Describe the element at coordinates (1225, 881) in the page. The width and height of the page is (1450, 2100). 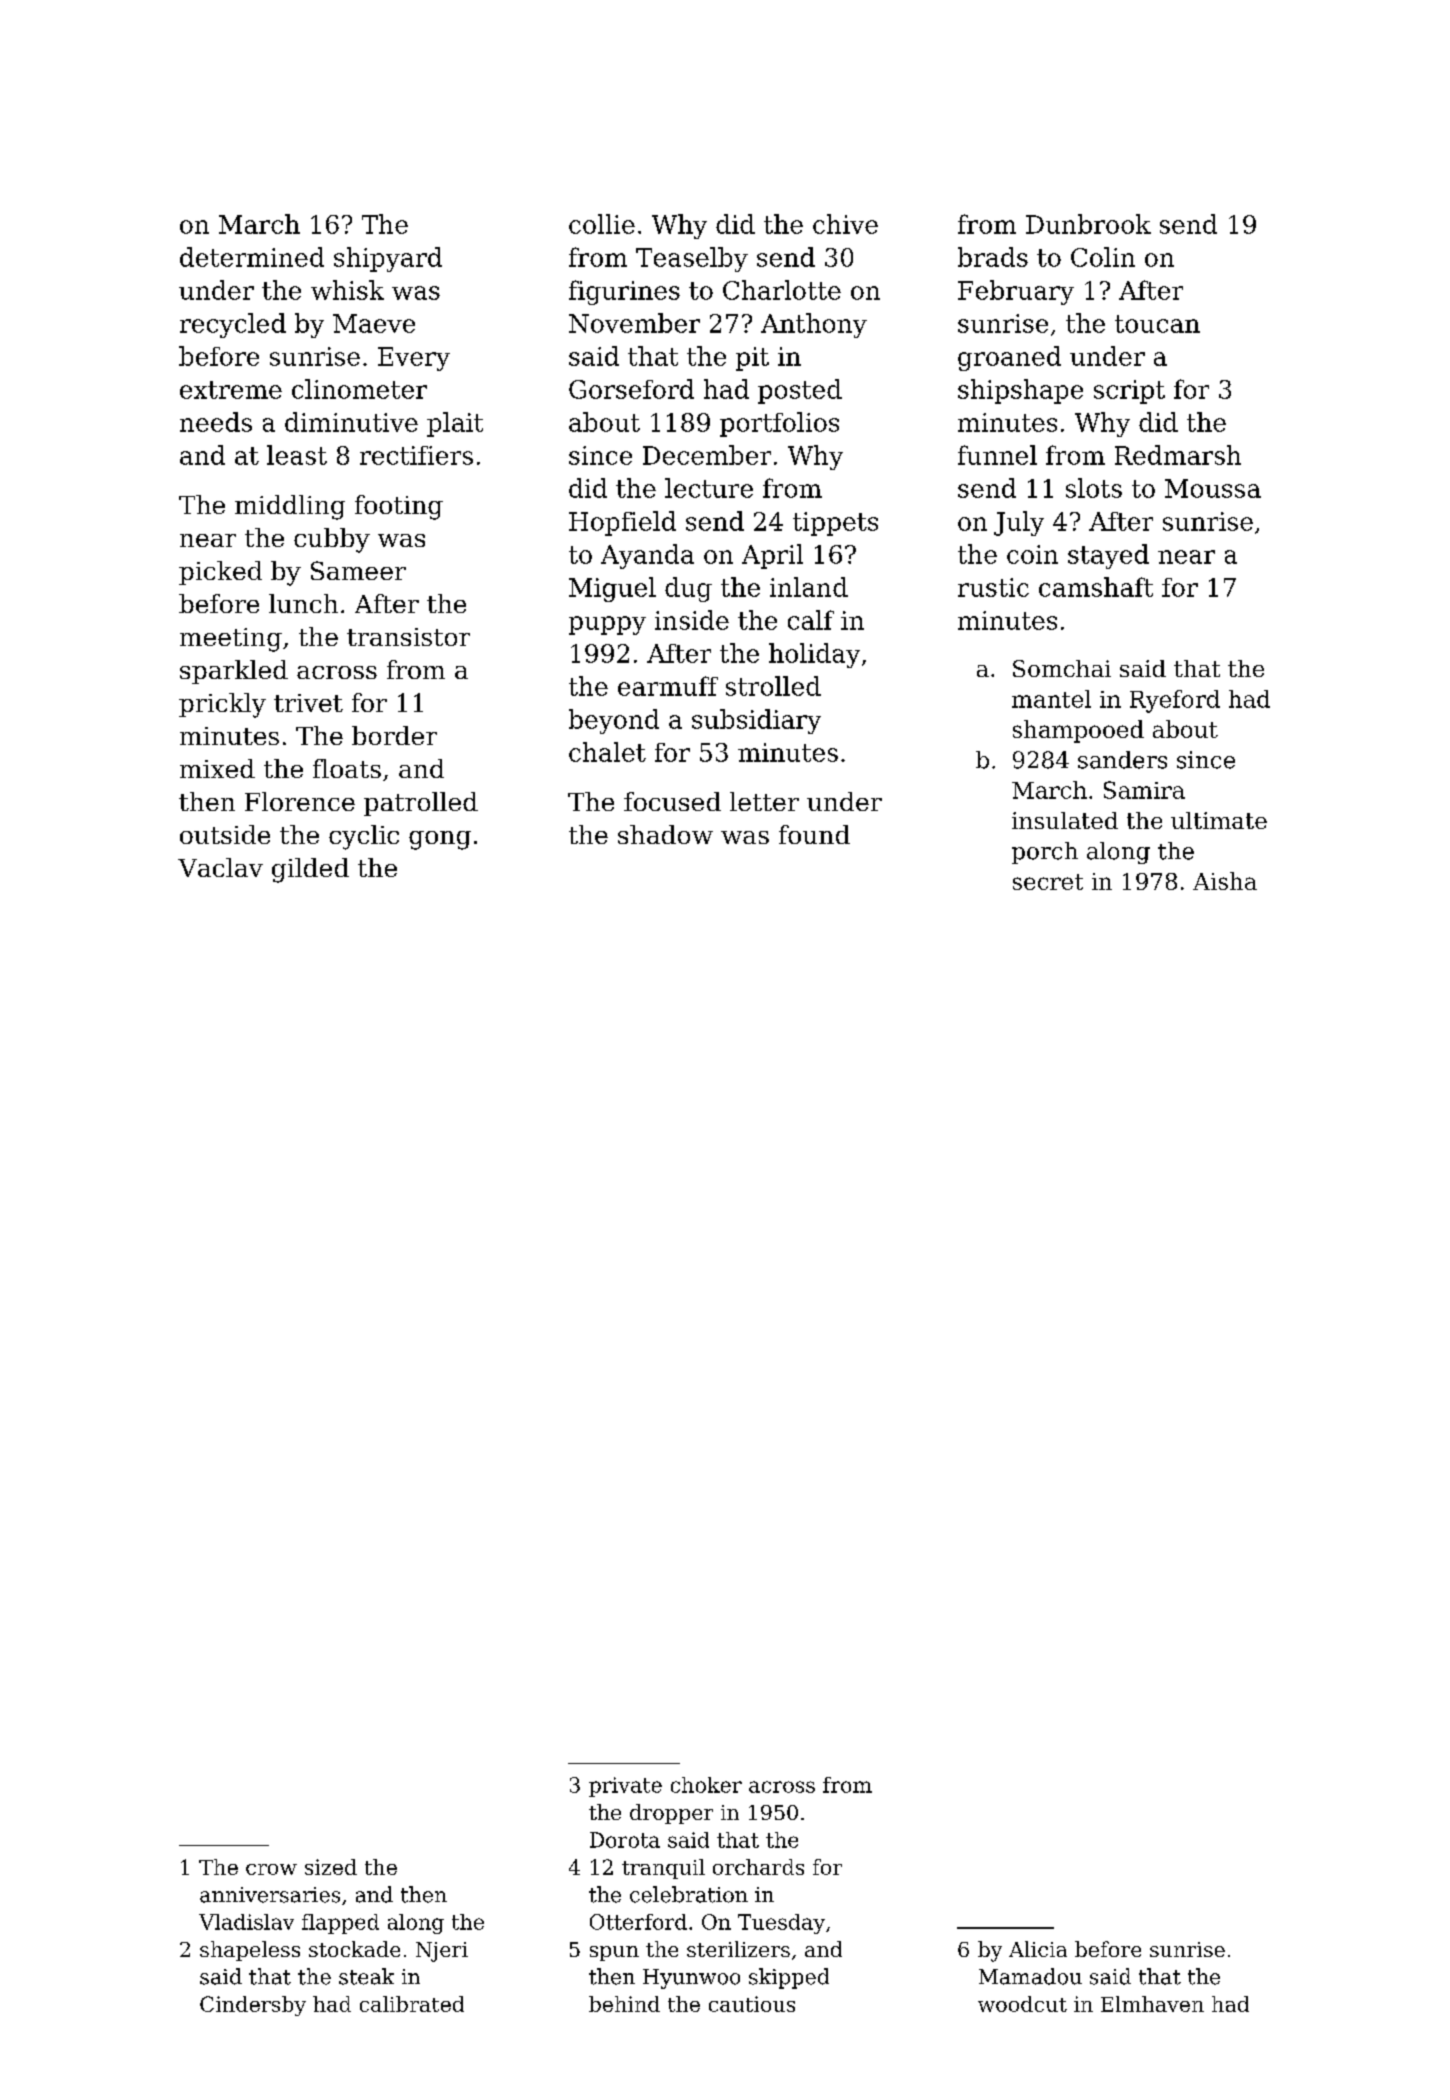
I see `Aisha` at that location.
